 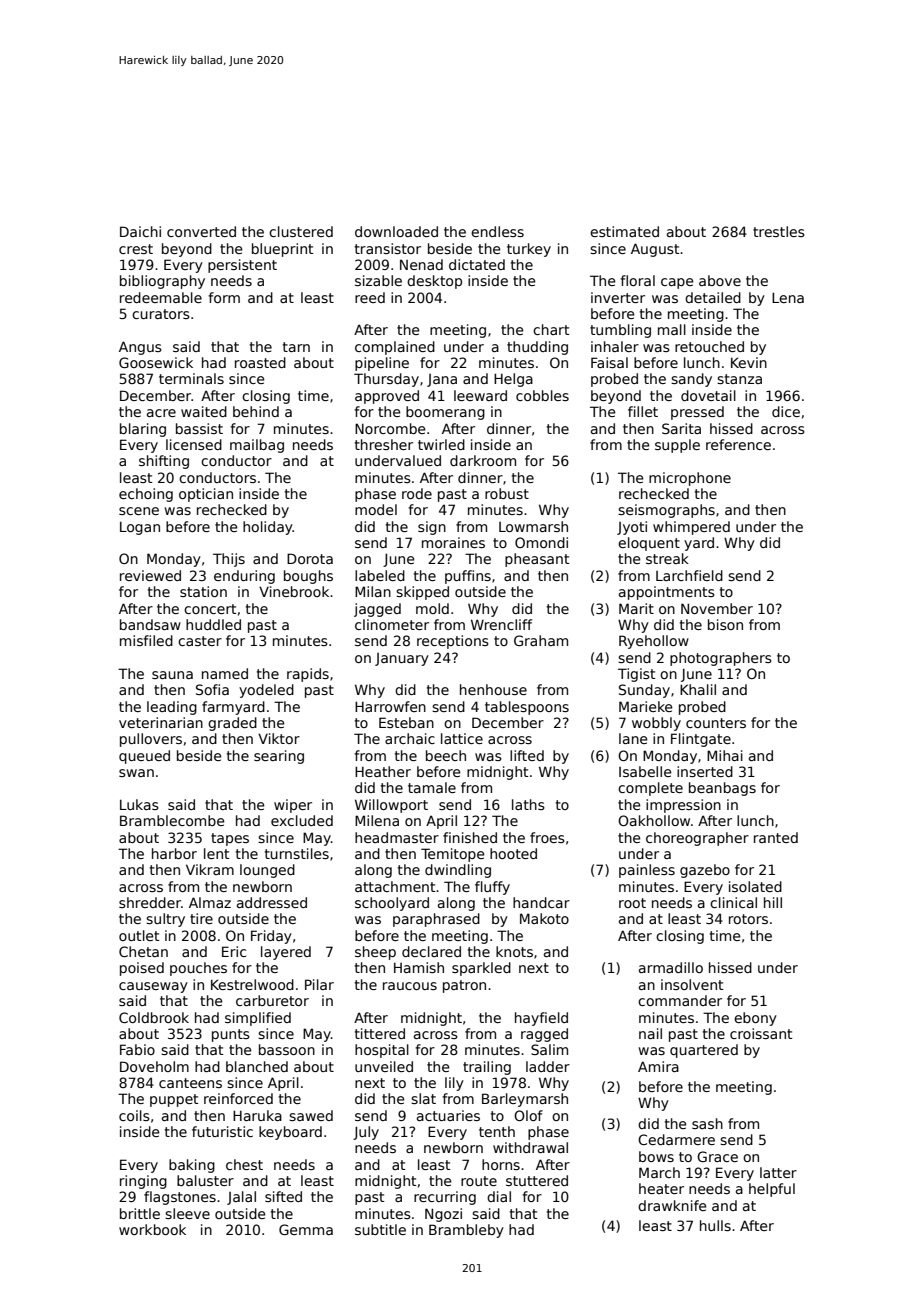 I want to click on station, so click(x=203, y=591).
